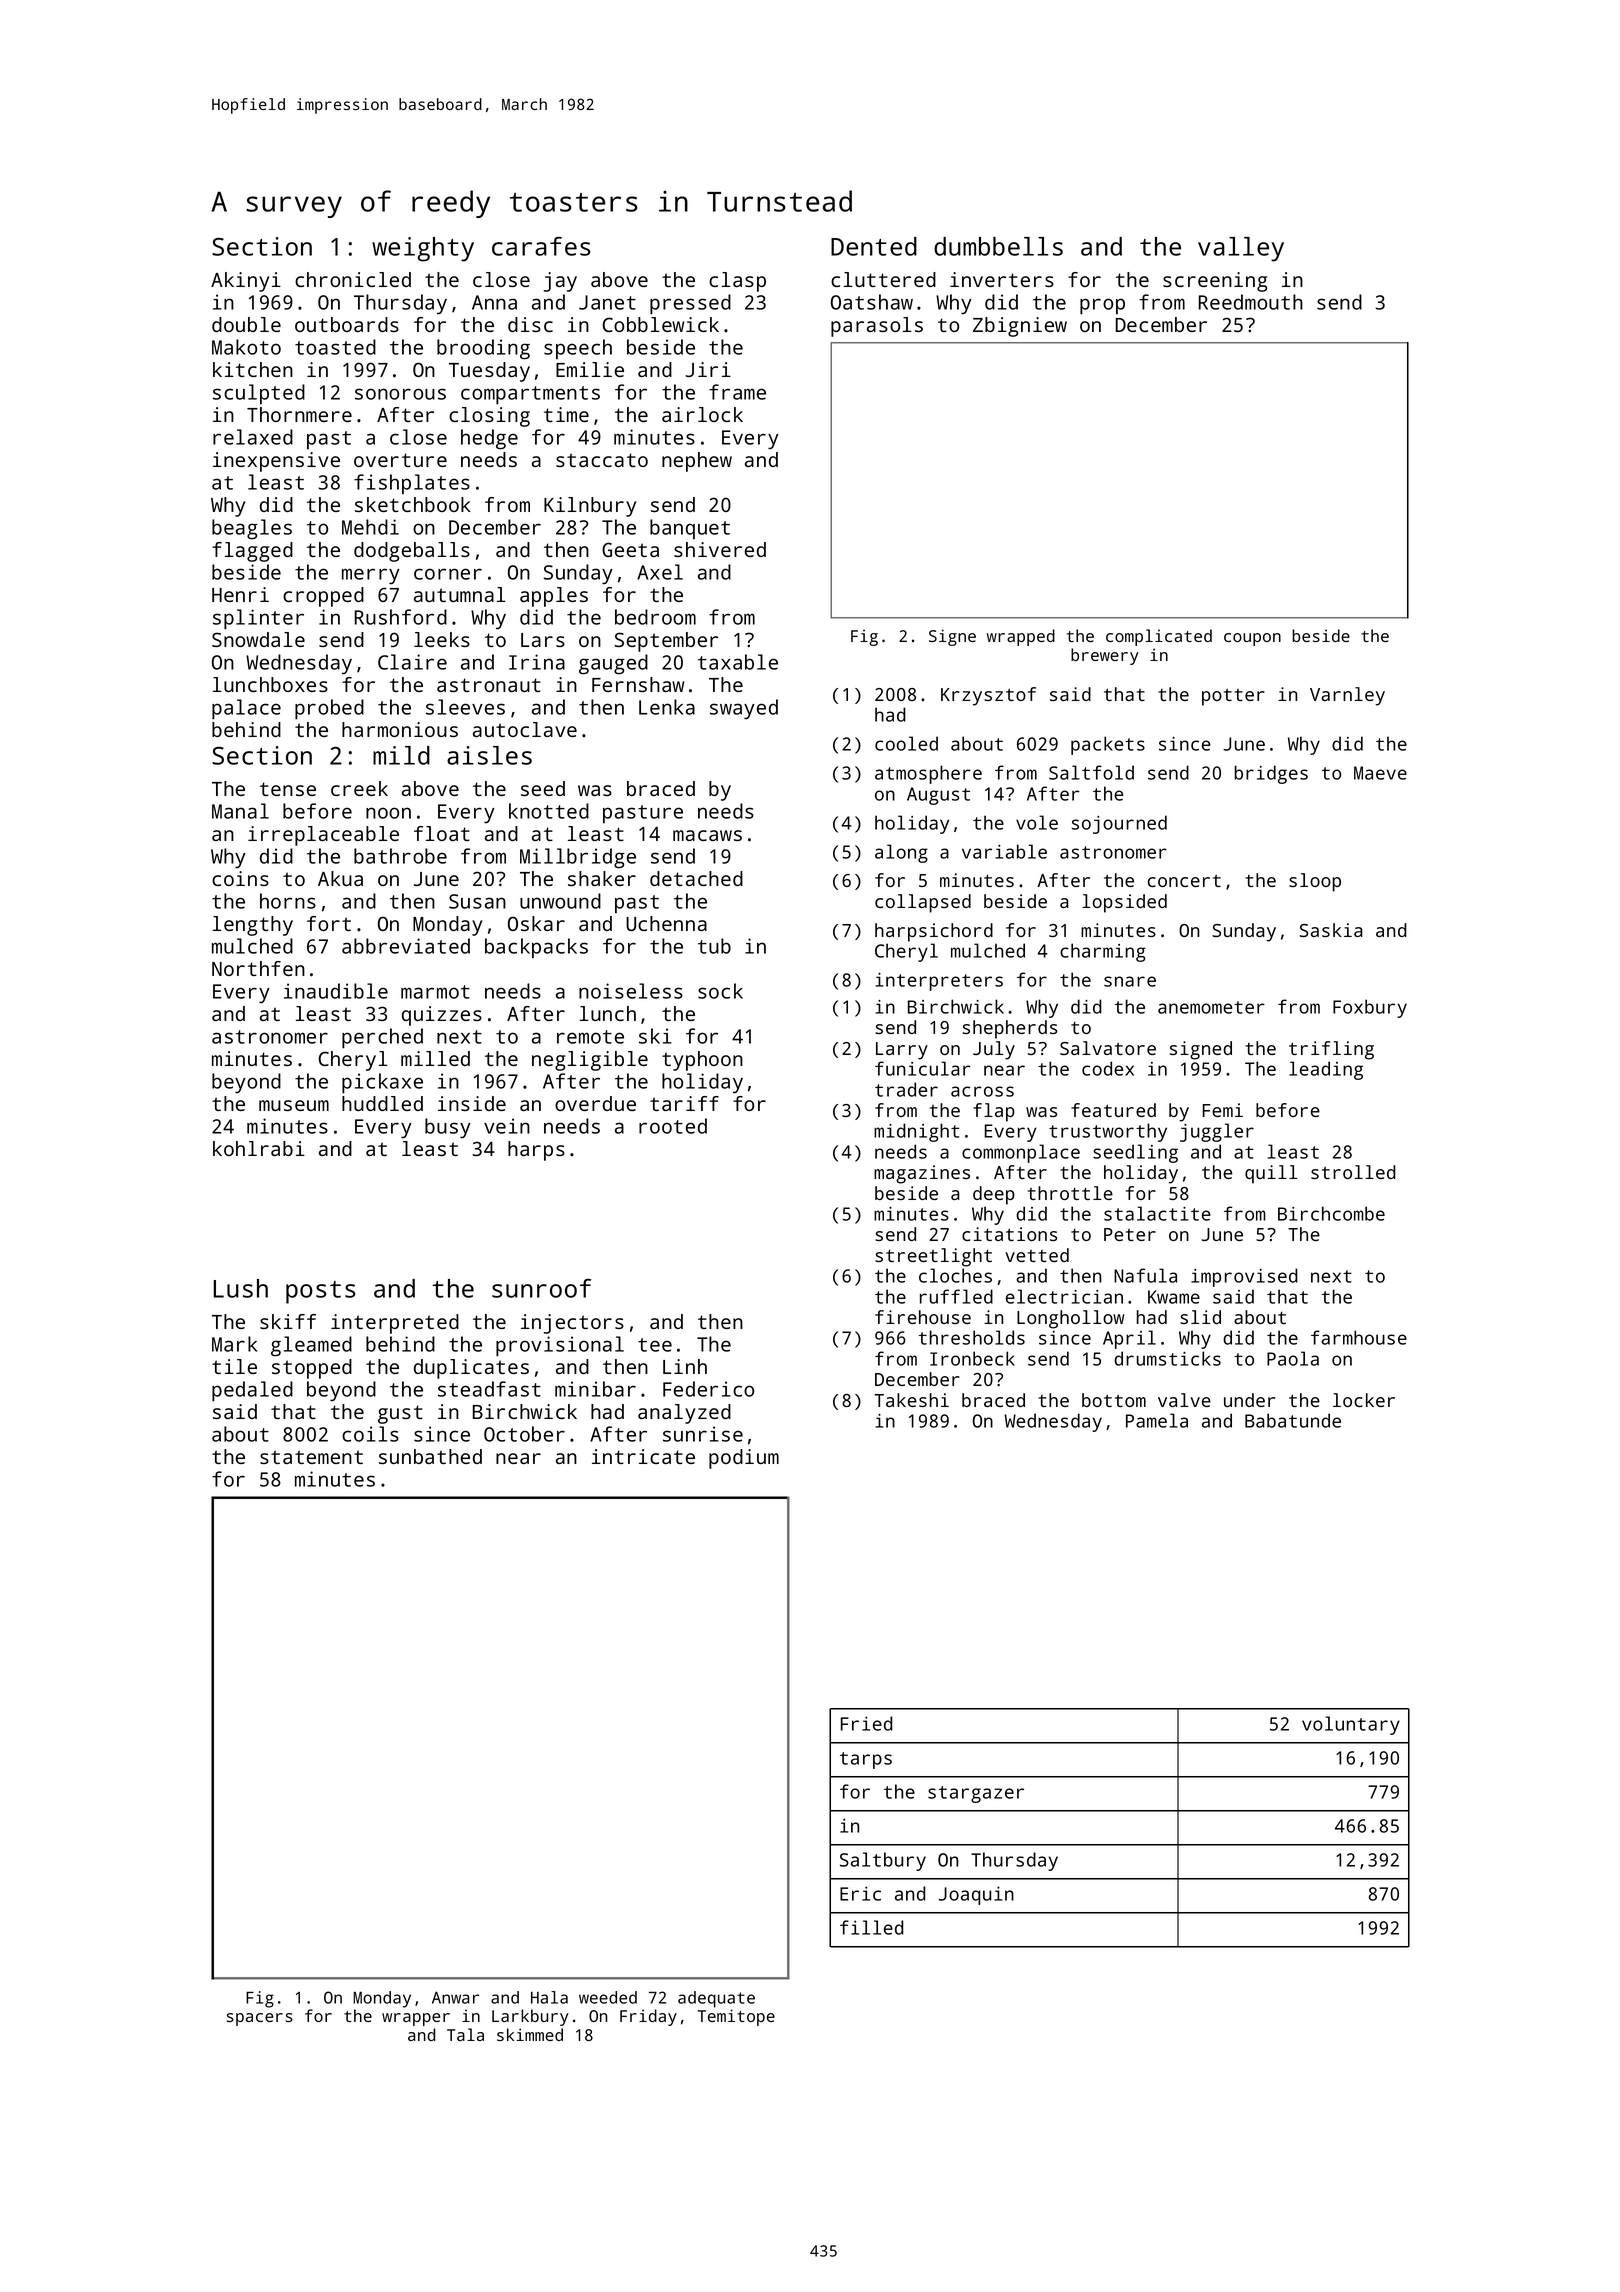 This page has height=2292, width=1620. What do you see at coordinates (347, 324) in the page?
I see `outboards` at bounding box center [347, 324].
